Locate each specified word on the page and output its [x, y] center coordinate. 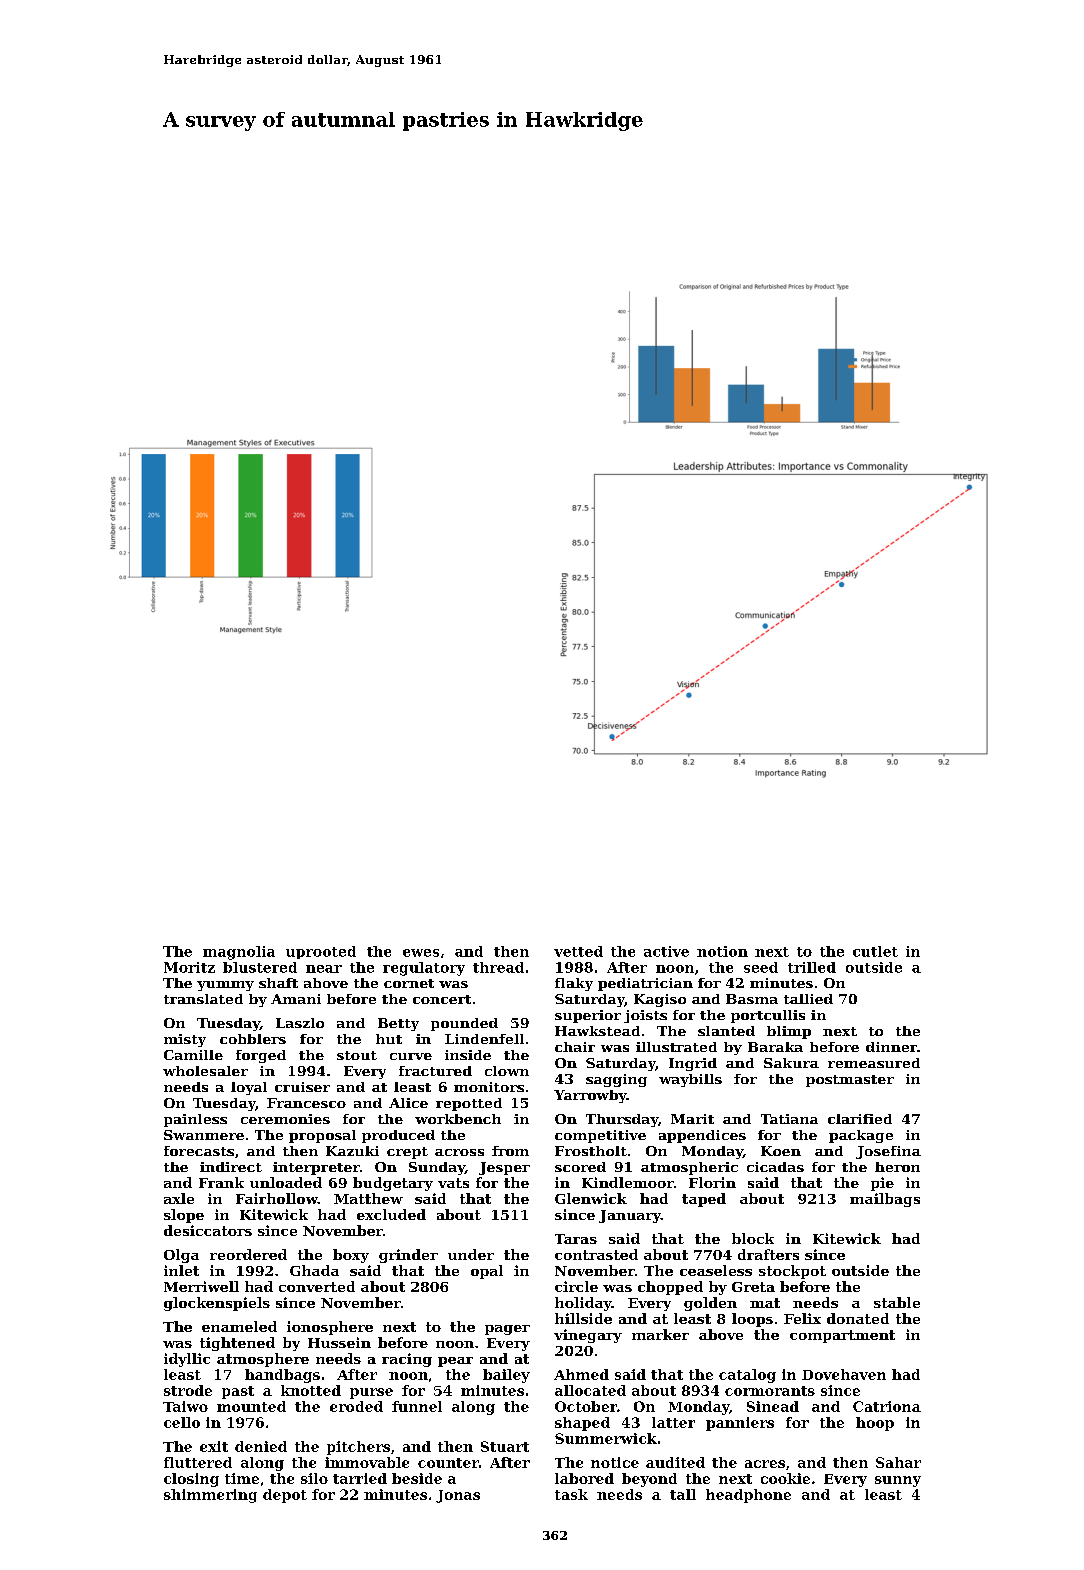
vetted [578, 951]
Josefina [888, 1152]
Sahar [898, 1462]
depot [285, 1496]
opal [487, 1272]
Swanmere [204, 1135]
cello [182, 1422]
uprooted [321, 952]
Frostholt [591, 1151]
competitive [600, 1136]
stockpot [792, 1272]
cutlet [875, 951]
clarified [860, 1119]
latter [673, 1422]
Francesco [306, 1103]
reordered [248, 1254]
